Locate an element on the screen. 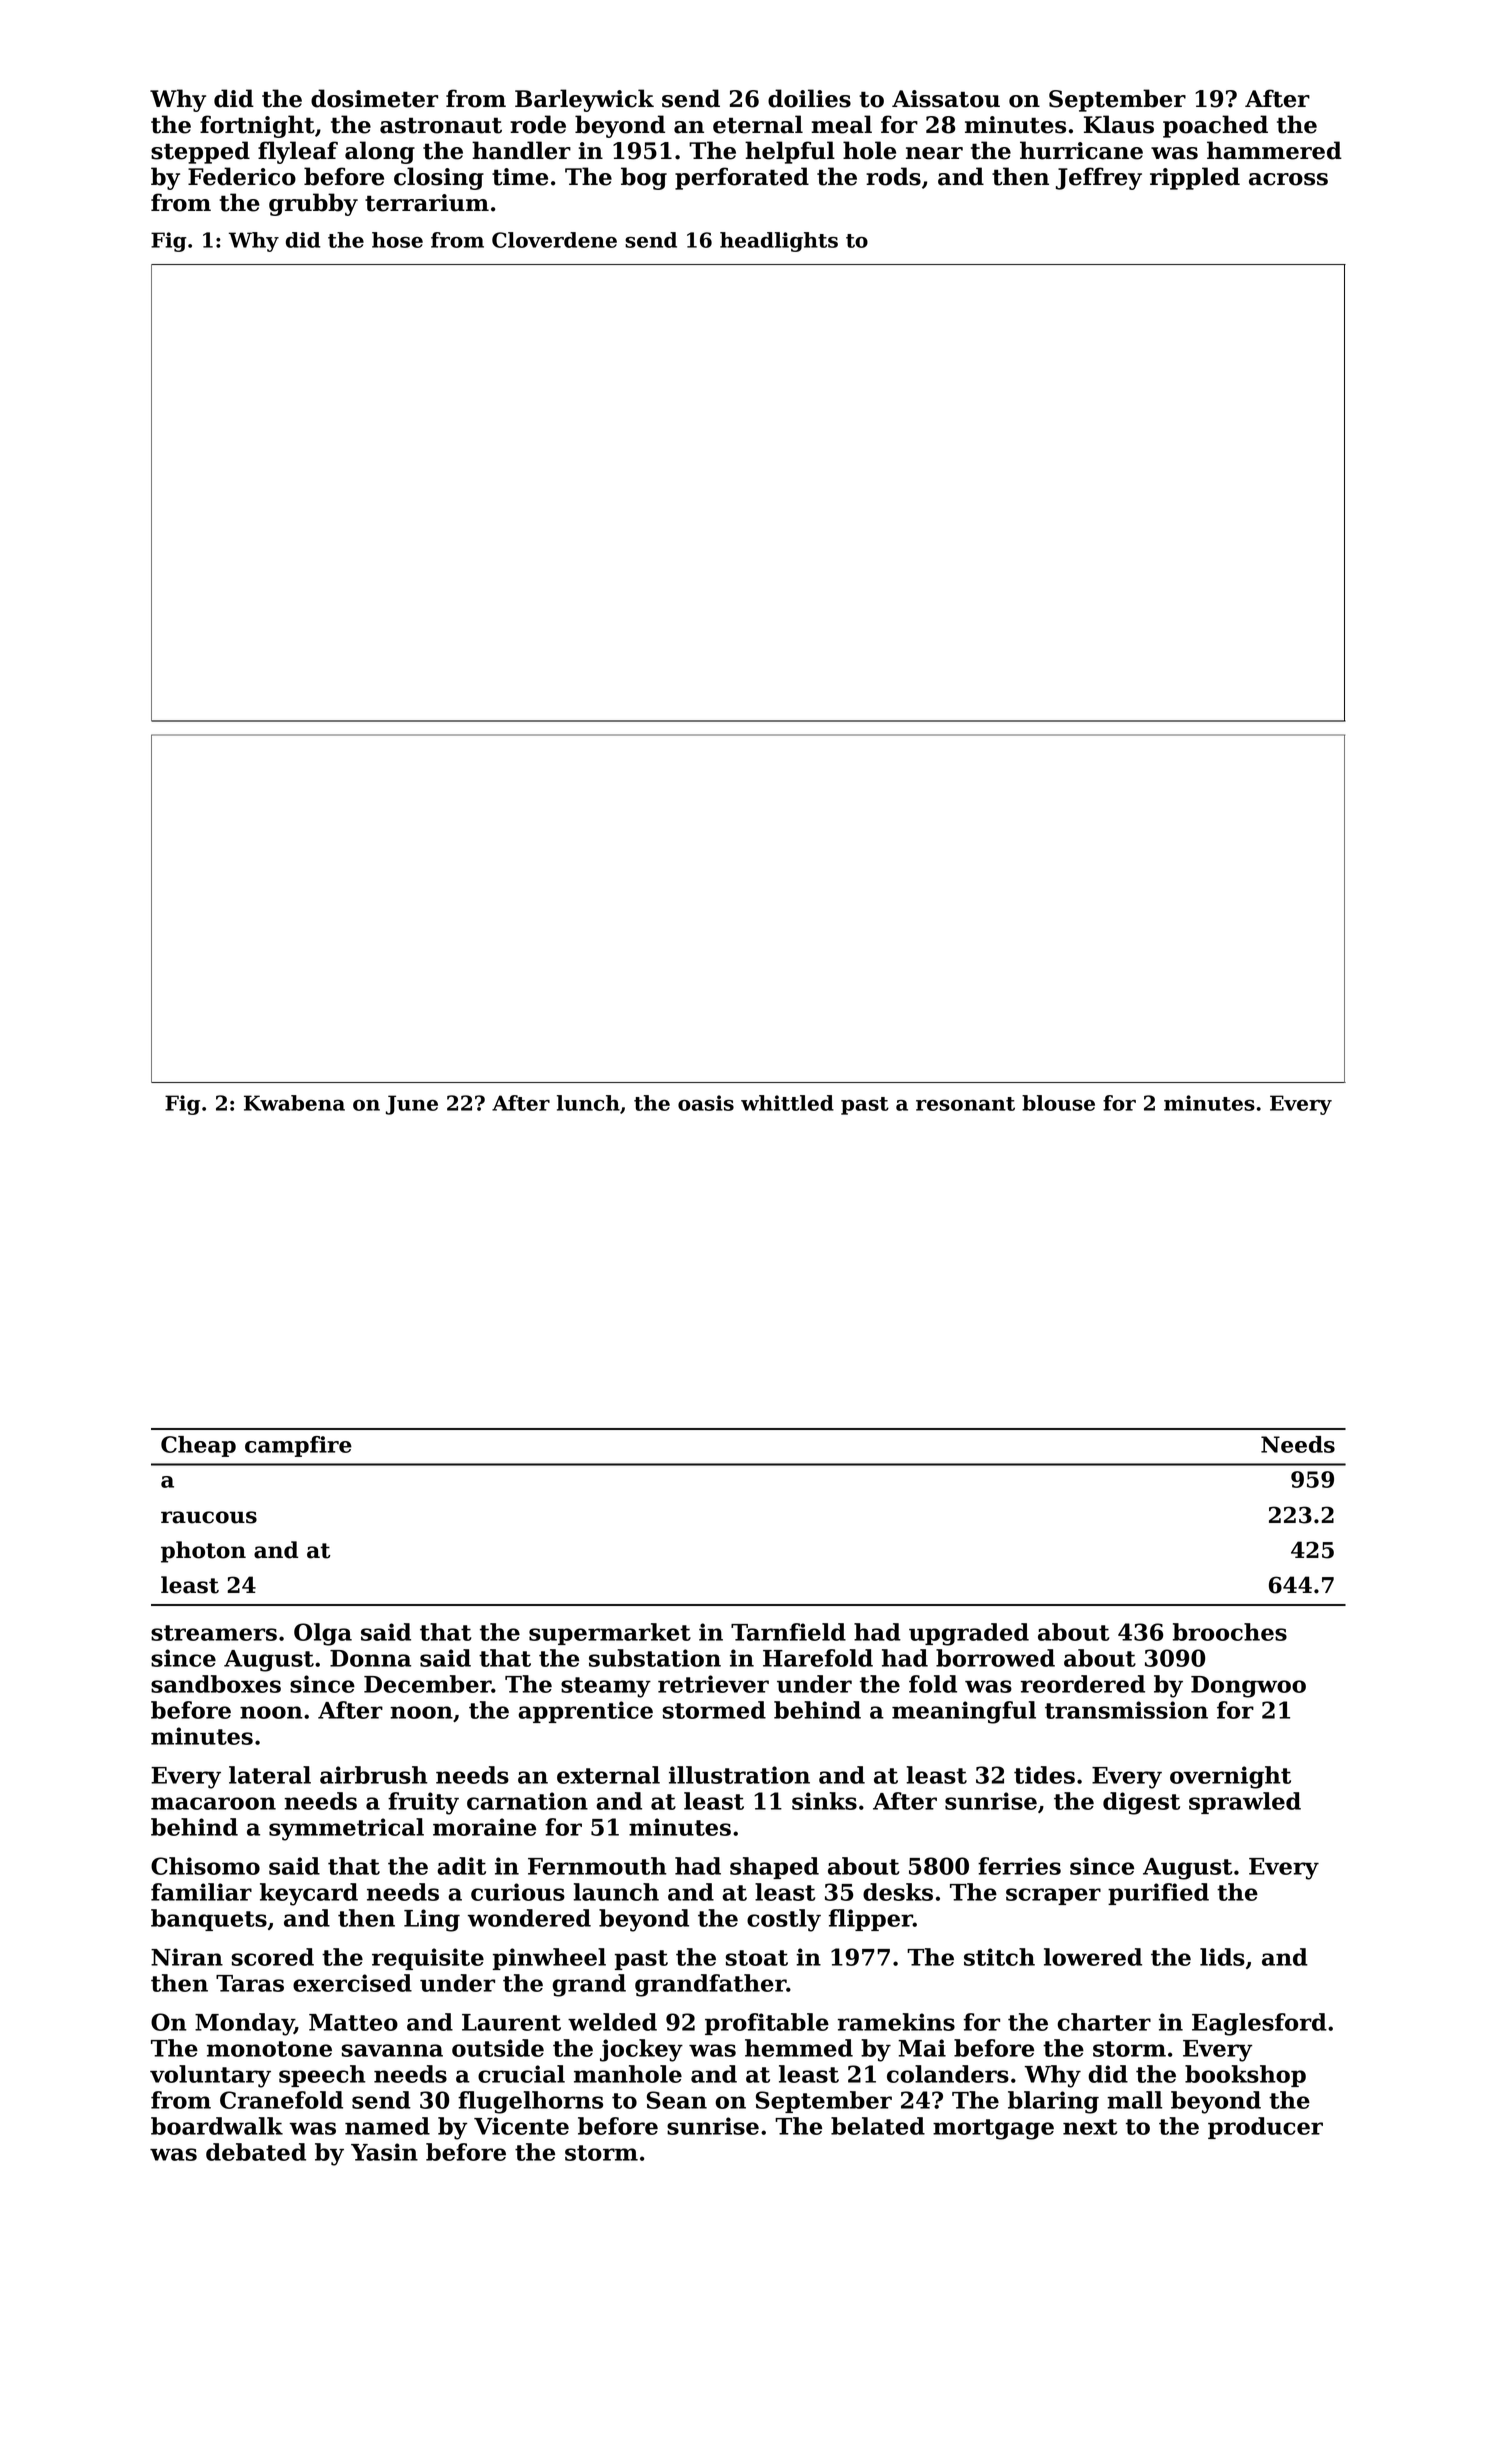  closing is located at coordinates (439, 178).
